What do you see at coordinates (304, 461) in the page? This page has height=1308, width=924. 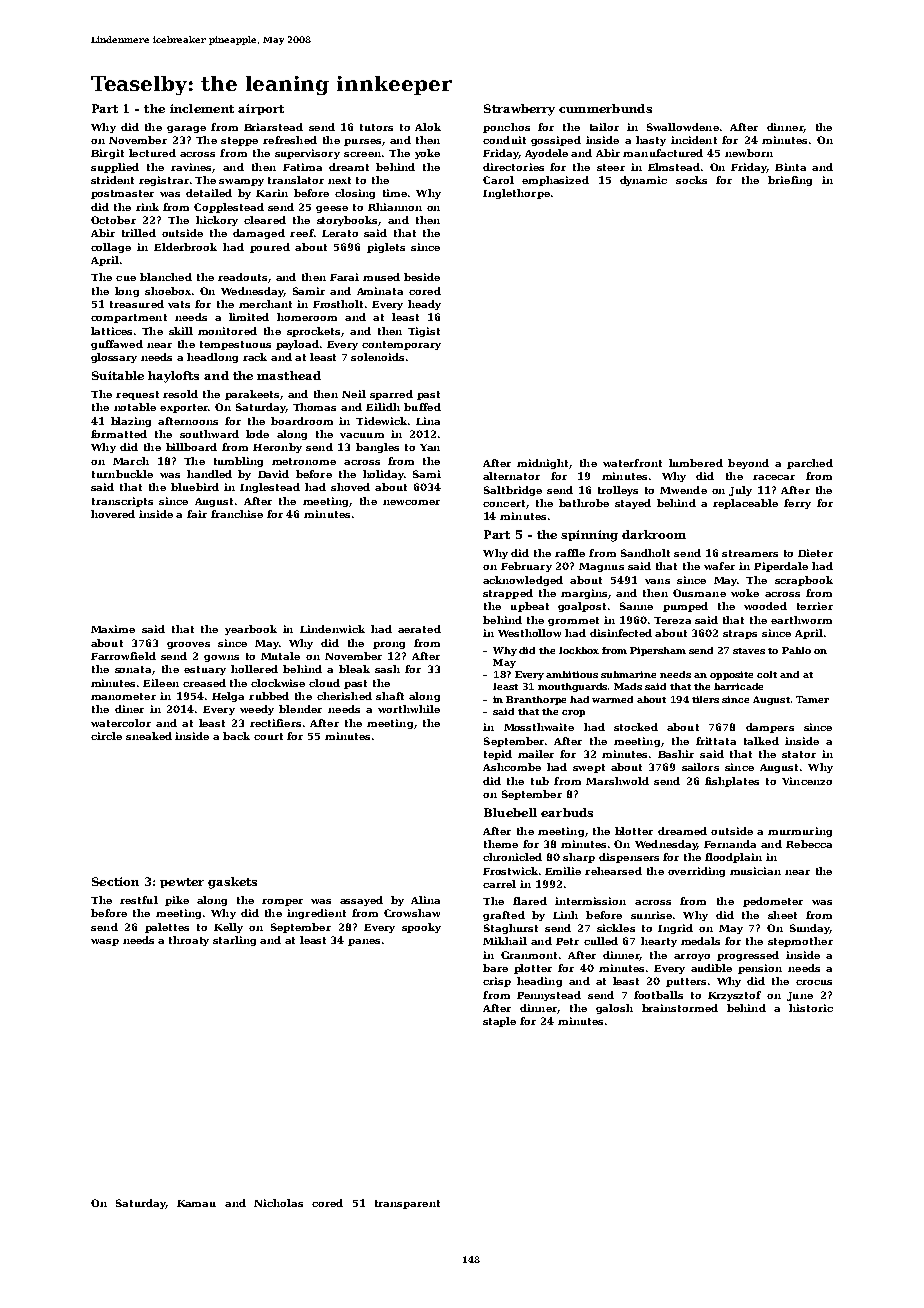 I see `metronome` at bounding box center [304, 461].
